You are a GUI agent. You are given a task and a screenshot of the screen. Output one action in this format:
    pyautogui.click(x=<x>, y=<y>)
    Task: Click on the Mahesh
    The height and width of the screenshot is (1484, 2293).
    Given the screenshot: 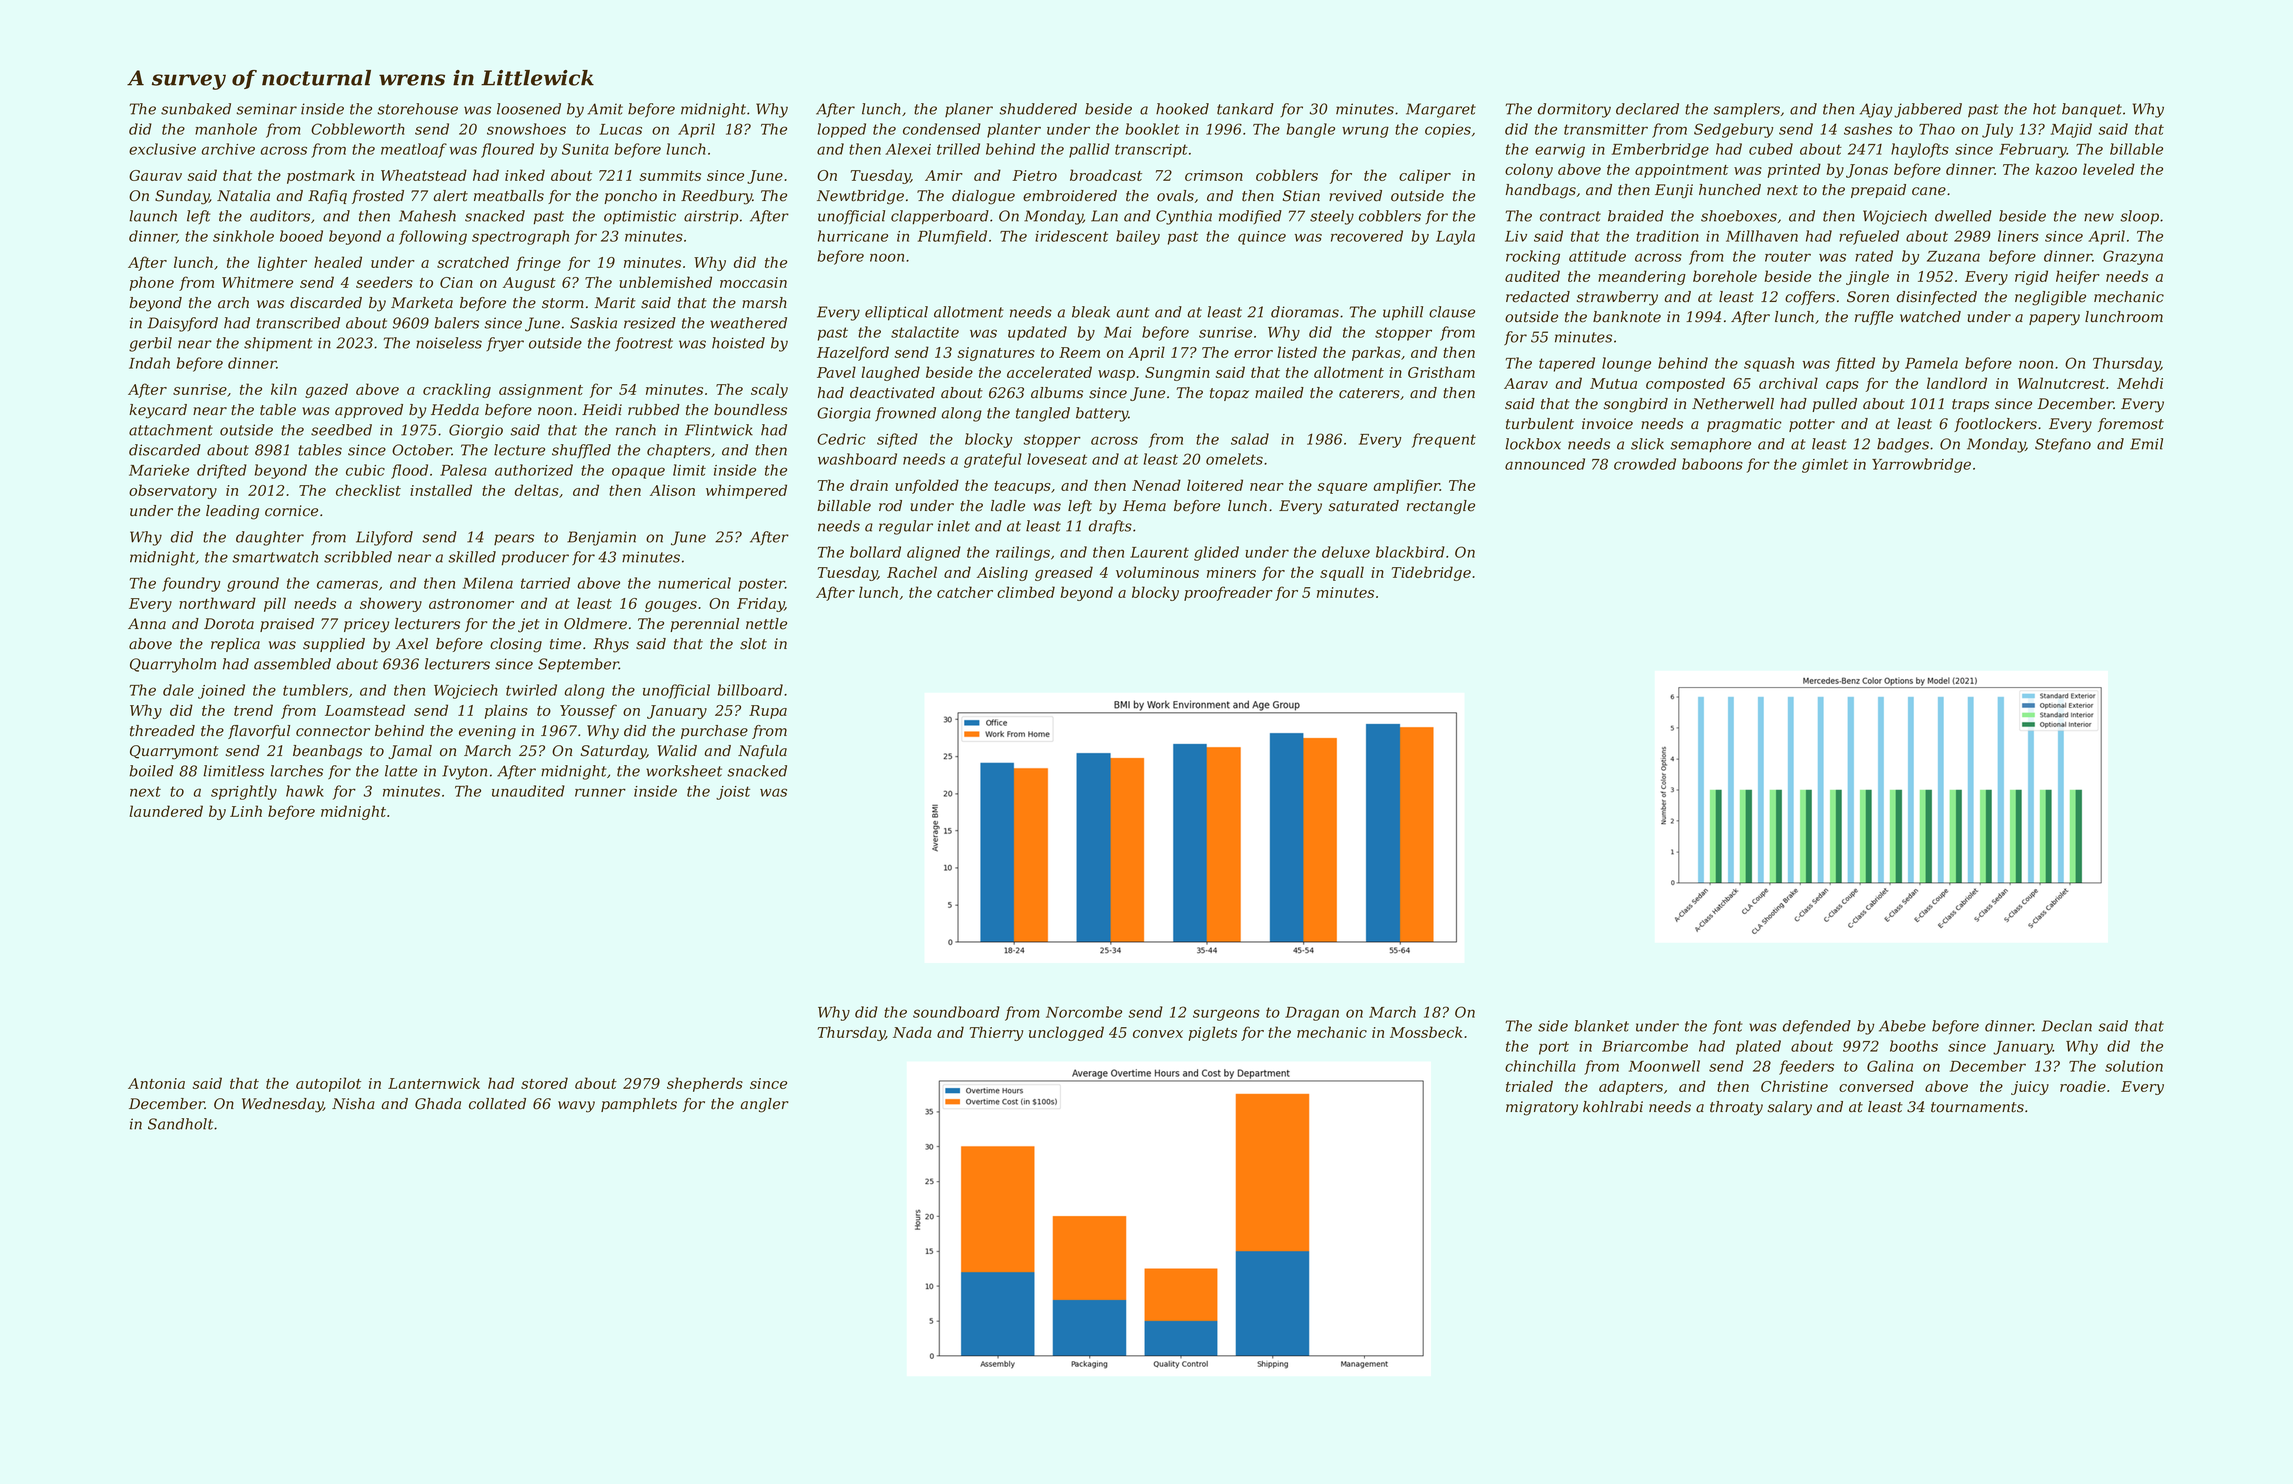 What is the action you would take?
    pyautogui.click(x=427, y=216)
